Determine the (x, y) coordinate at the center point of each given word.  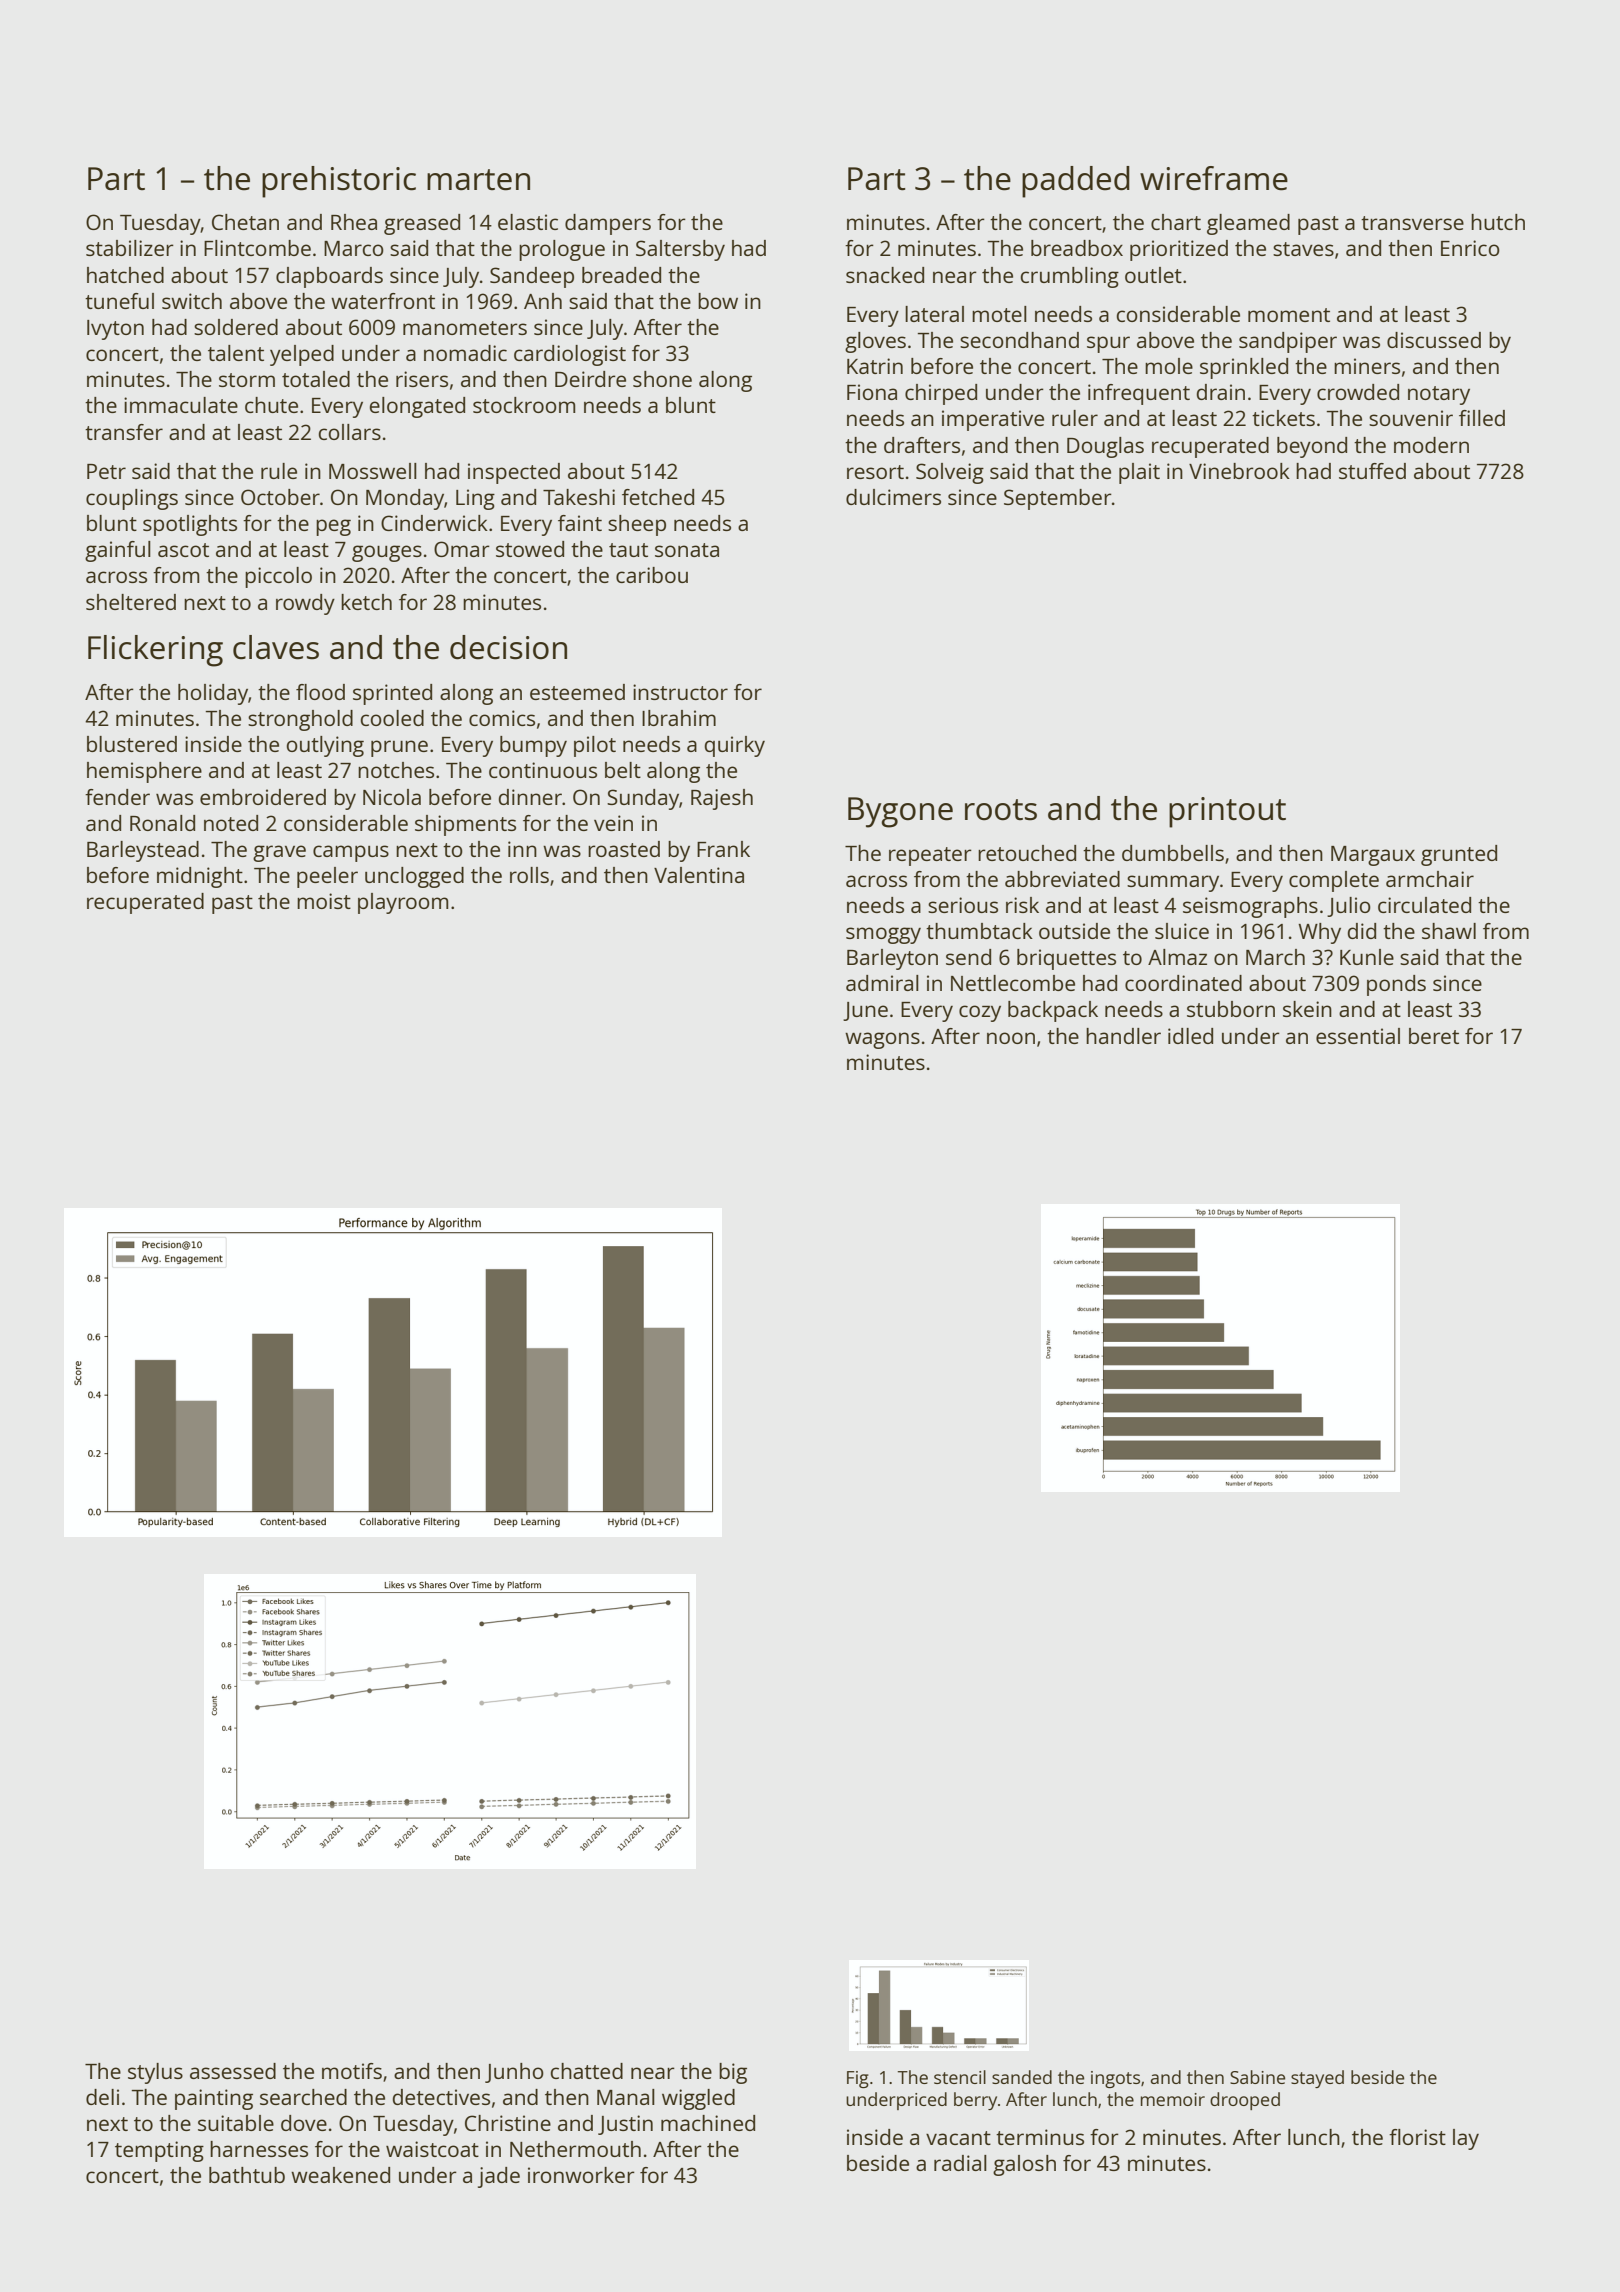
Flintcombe (257, 248)
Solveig (950, 473)
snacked (885, 275)
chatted (587, 2071)
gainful (118, 551)
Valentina (699, 875)
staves (1303, 249)
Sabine (1257, 2077)
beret (1434, 1036)
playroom (403, 903)
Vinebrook (1239, 471)
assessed (233, 2071)
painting (214, 2099)
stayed (1317, 2079)
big (733, 2073)
